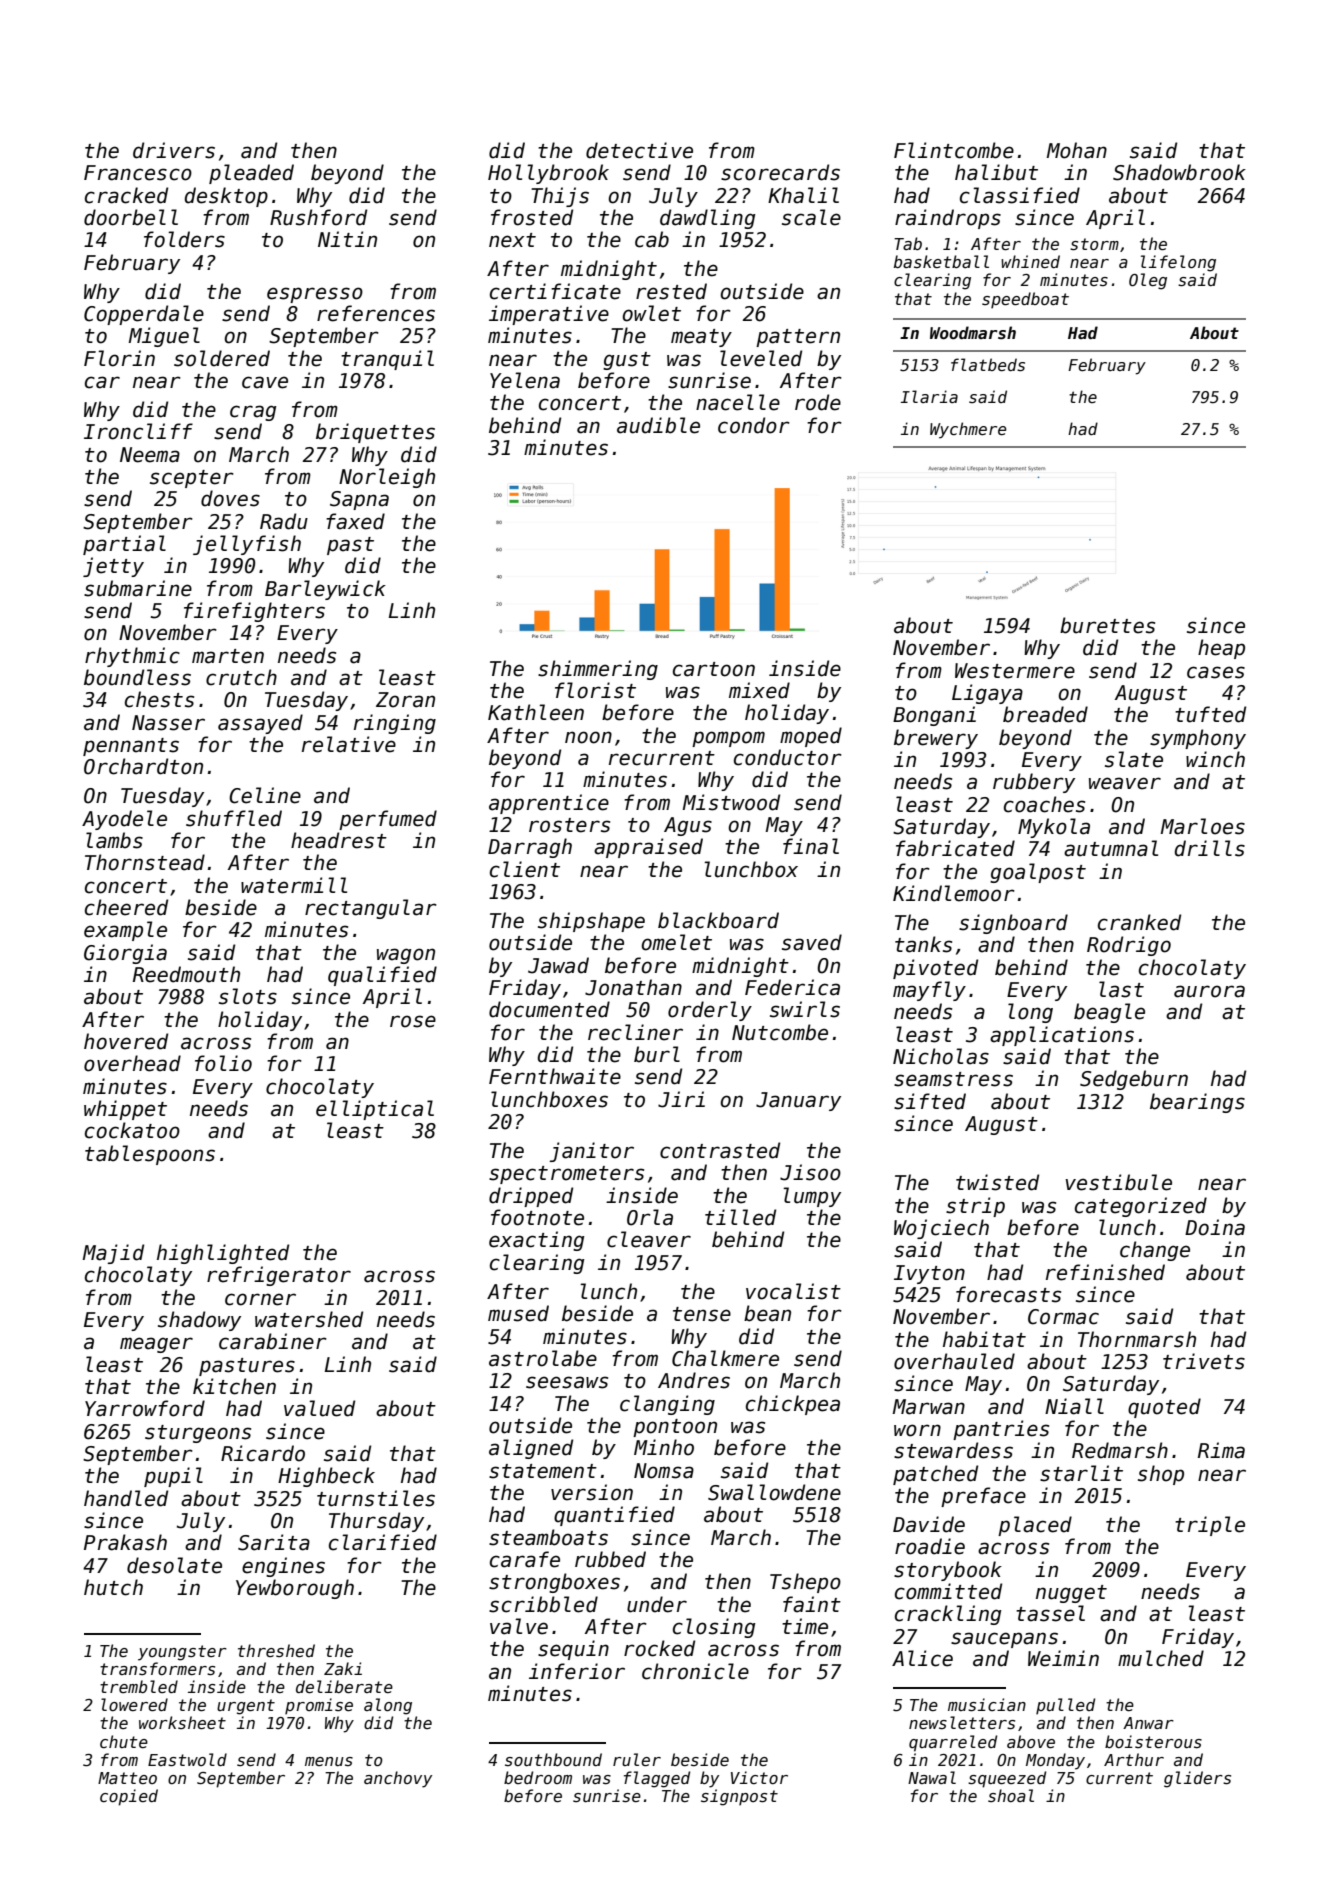  Describe the element at coordinates (129, 1797) in the document. I see `copied` at that location.
